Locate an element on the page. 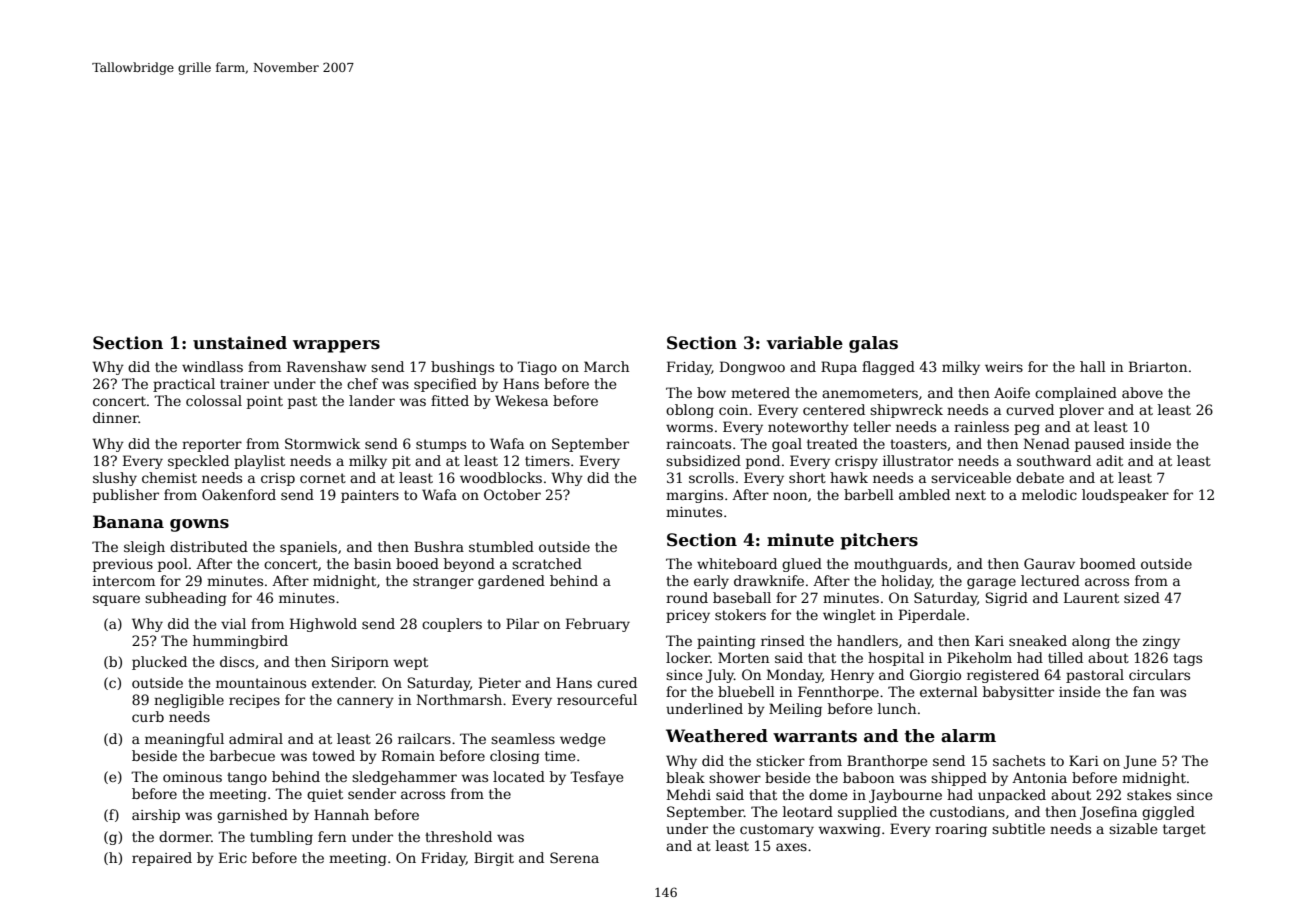 The height and width of the image is (924, 1308). zingy is located at coordinates (1161, 642).
